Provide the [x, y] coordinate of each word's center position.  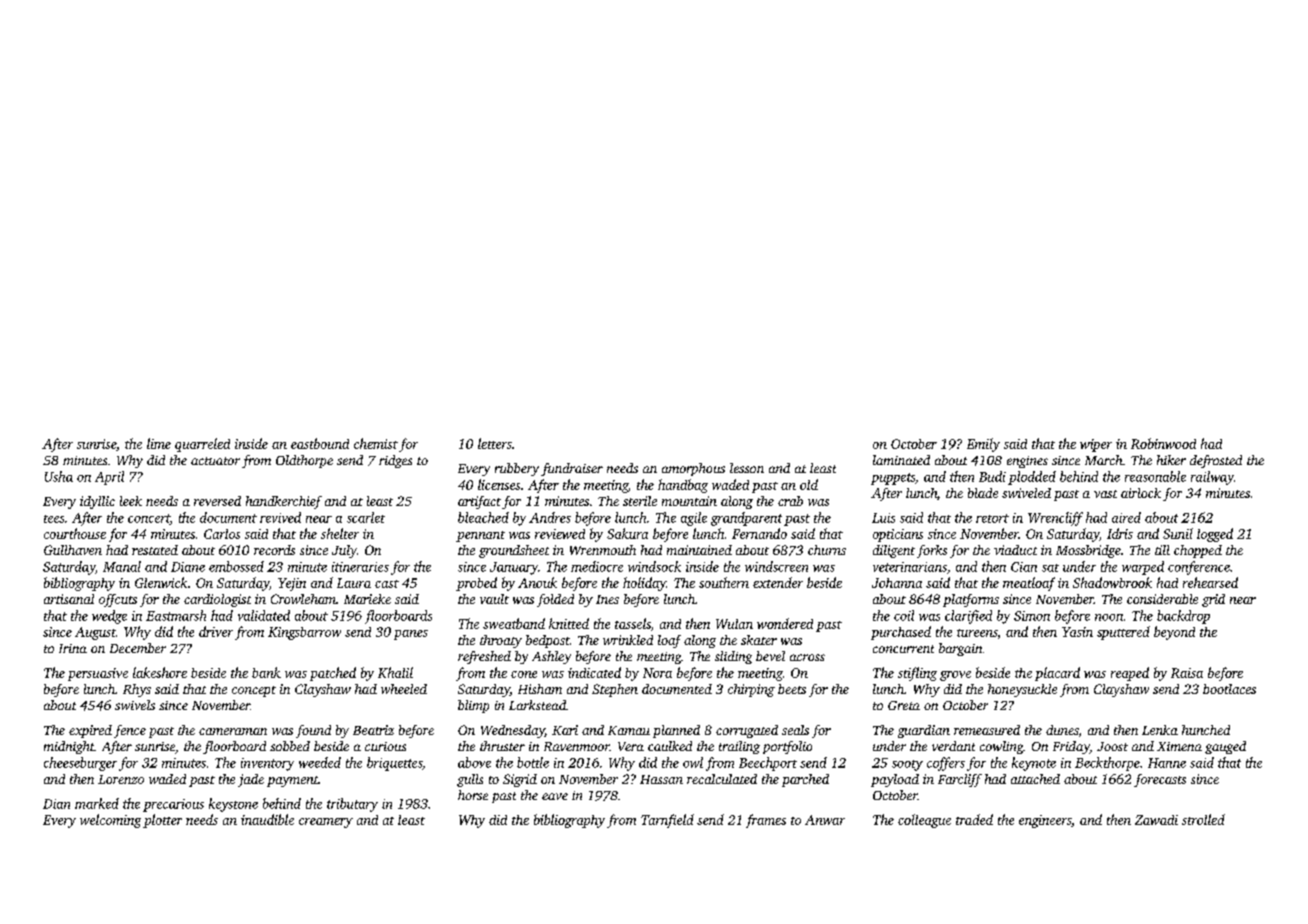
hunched [1206, 730]
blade [983, 493]
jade [251, 780]
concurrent [903, 649]
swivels [135, 705]
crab [790, 501]
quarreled [202, 445]
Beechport [768, 764]
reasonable [1155, 476]
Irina [73, 648]
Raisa [1187, 673]
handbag [683, 486]
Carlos [222, 534]
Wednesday [513, 731]
